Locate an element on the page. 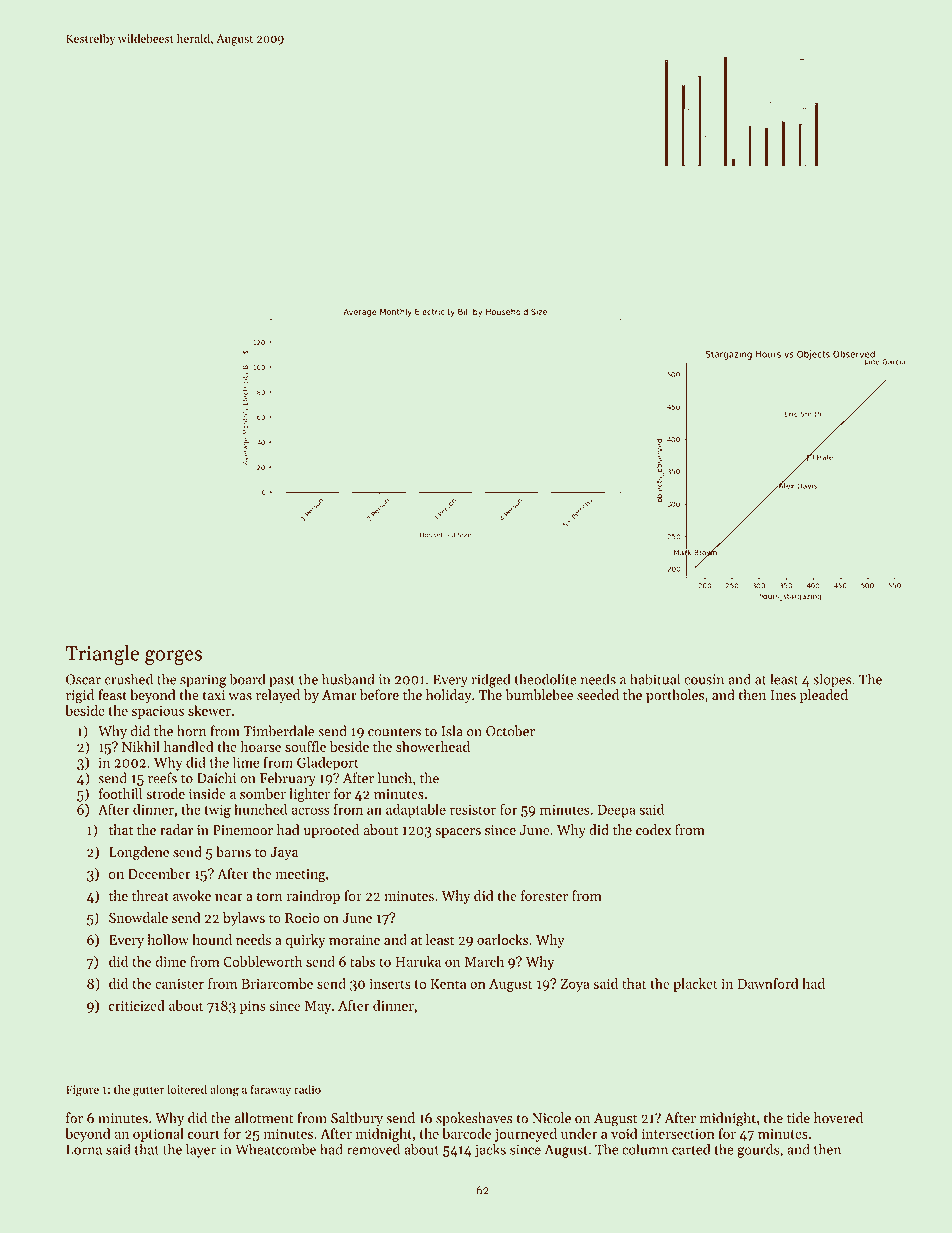 The image size is (952, 1233). uprooted is located at coordinates (331, 831).
